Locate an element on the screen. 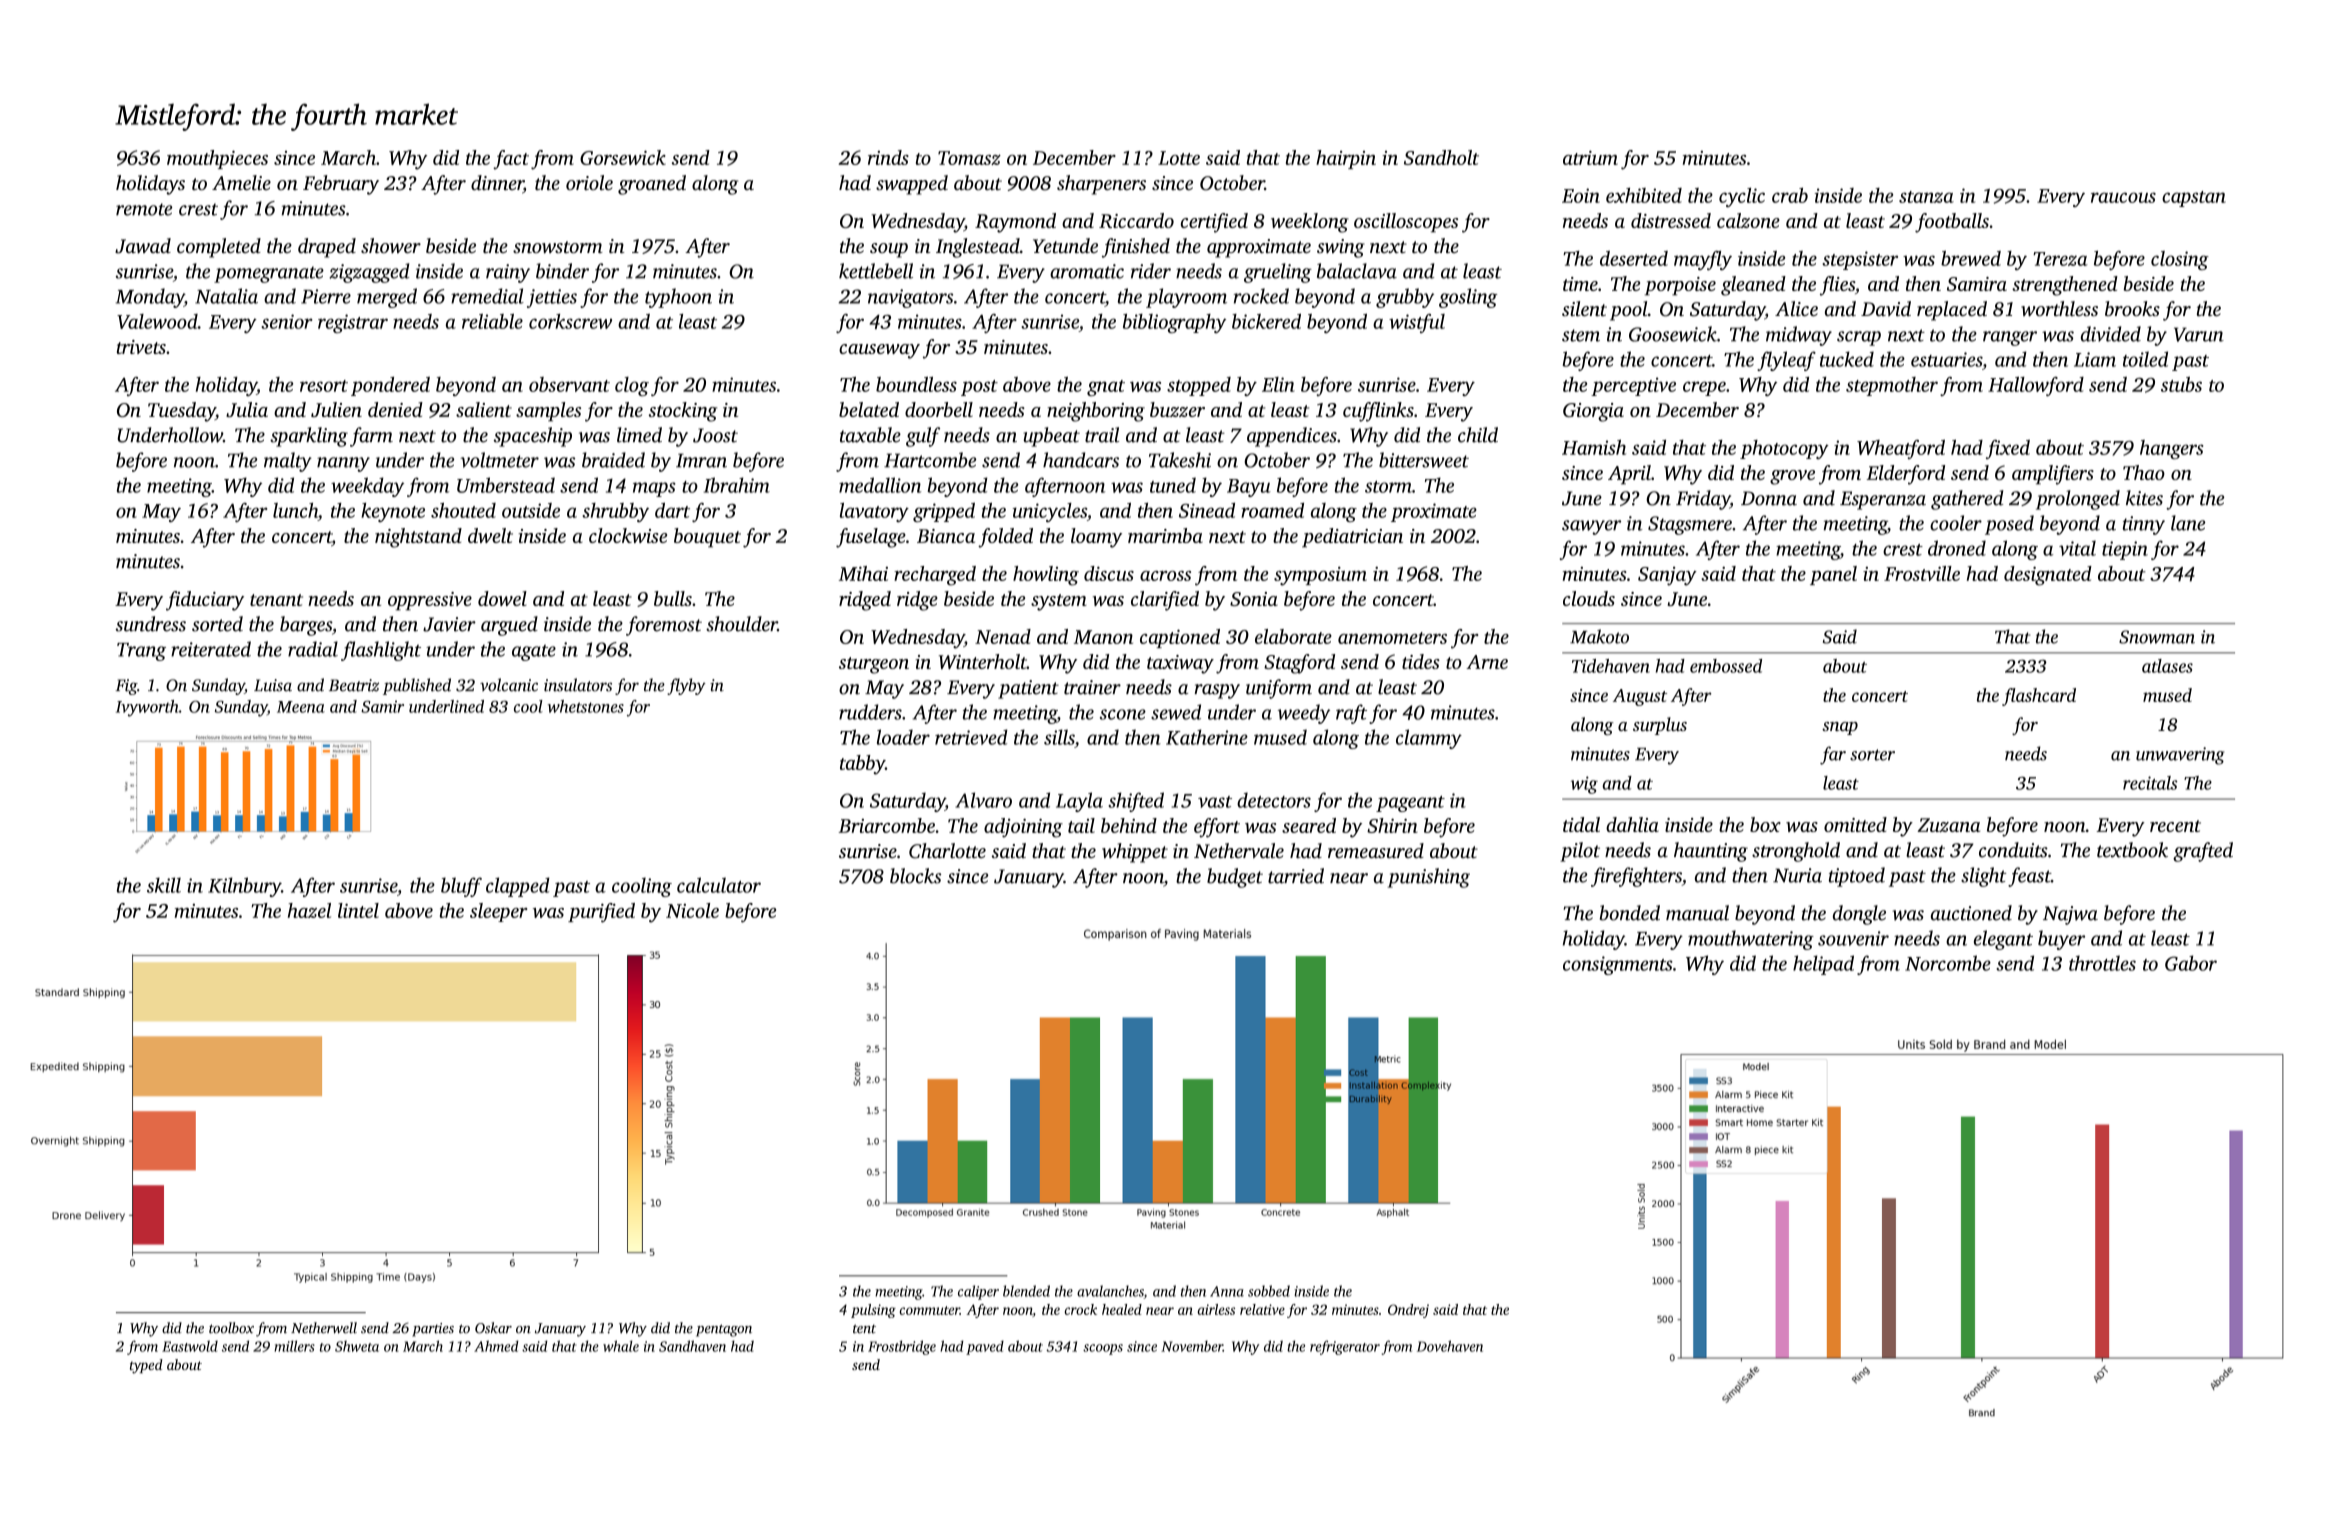  typed is located at coordinates (146, 1366).
